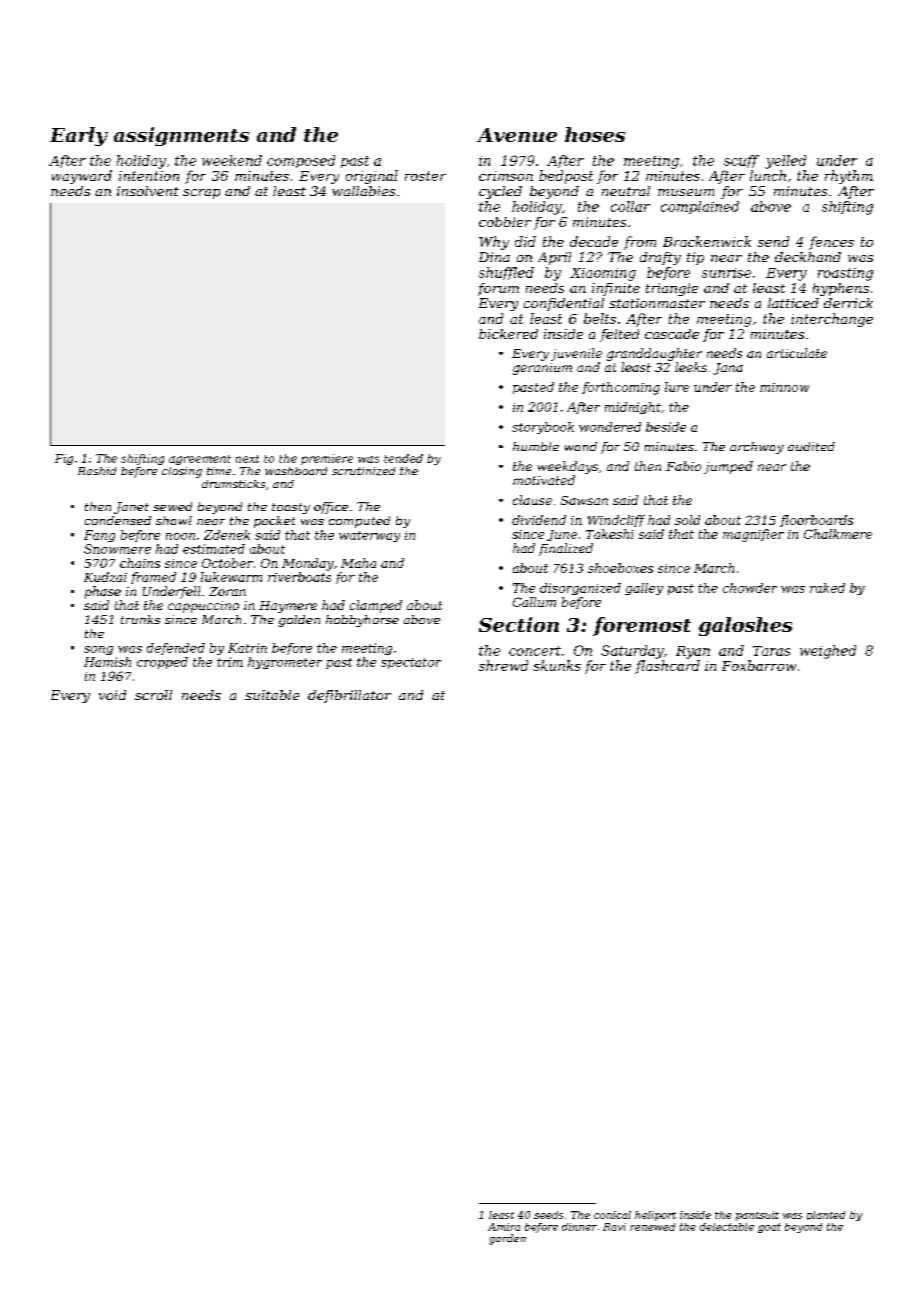 The width and height of the screenshot is (924, 1308). What do you see at coordinates (504, 1227) in the screenshot?
I see `Amira` at bounding box center [504, 1227].
